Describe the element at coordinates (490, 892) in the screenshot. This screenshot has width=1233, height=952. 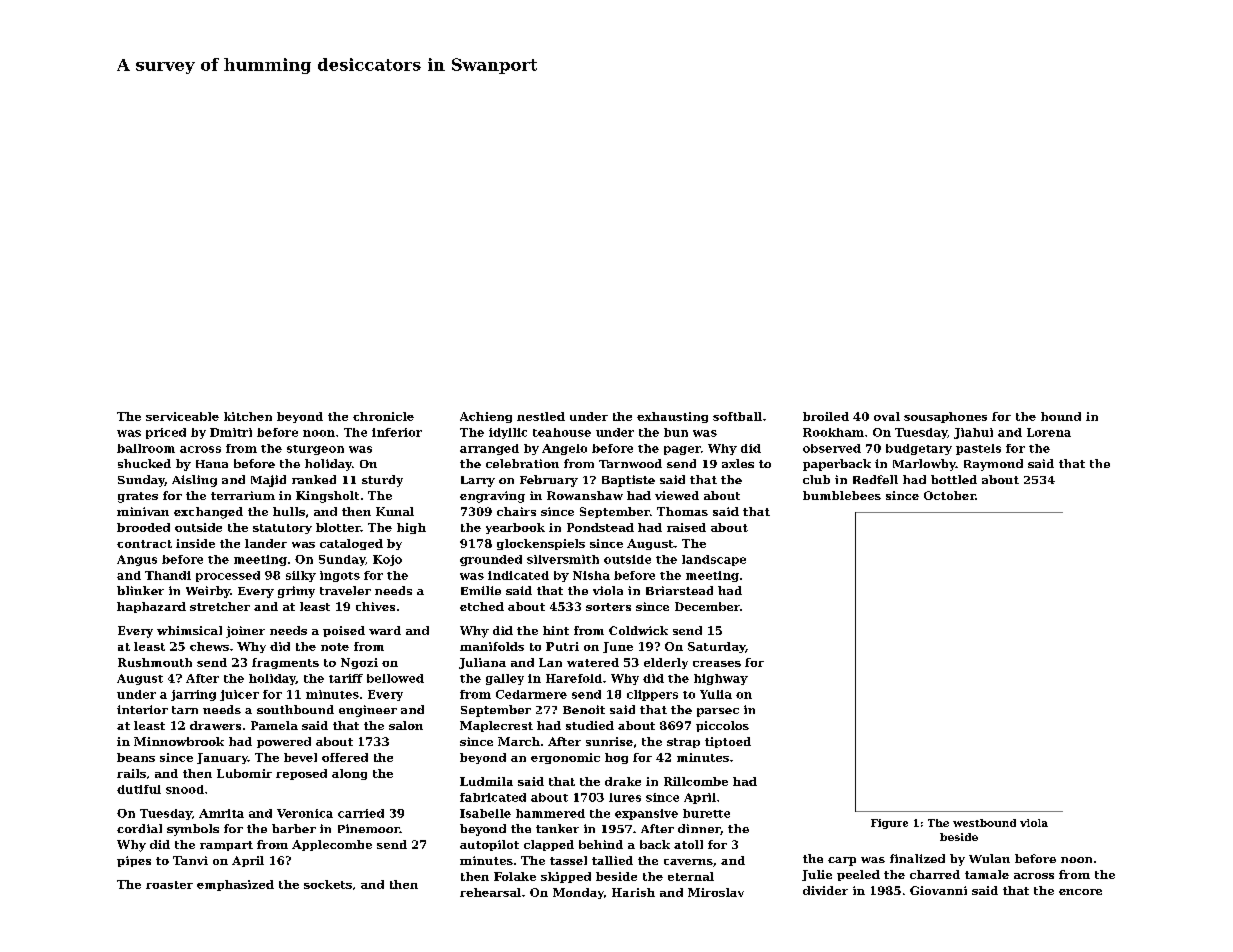
I see `rehearsal` at that location.
